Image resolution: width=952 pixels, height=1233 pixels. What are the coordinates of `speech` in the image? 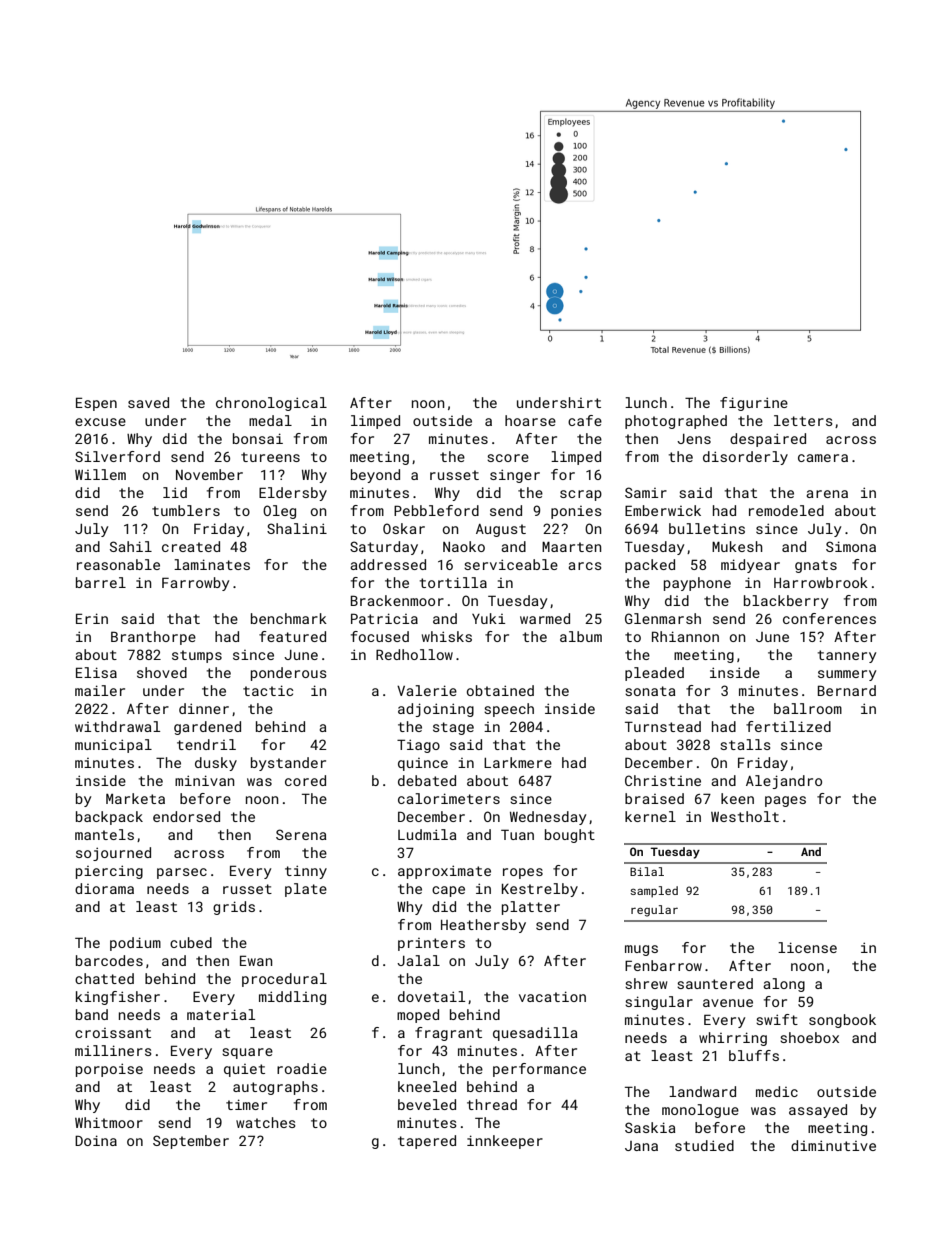 It's located at (509, 710).
